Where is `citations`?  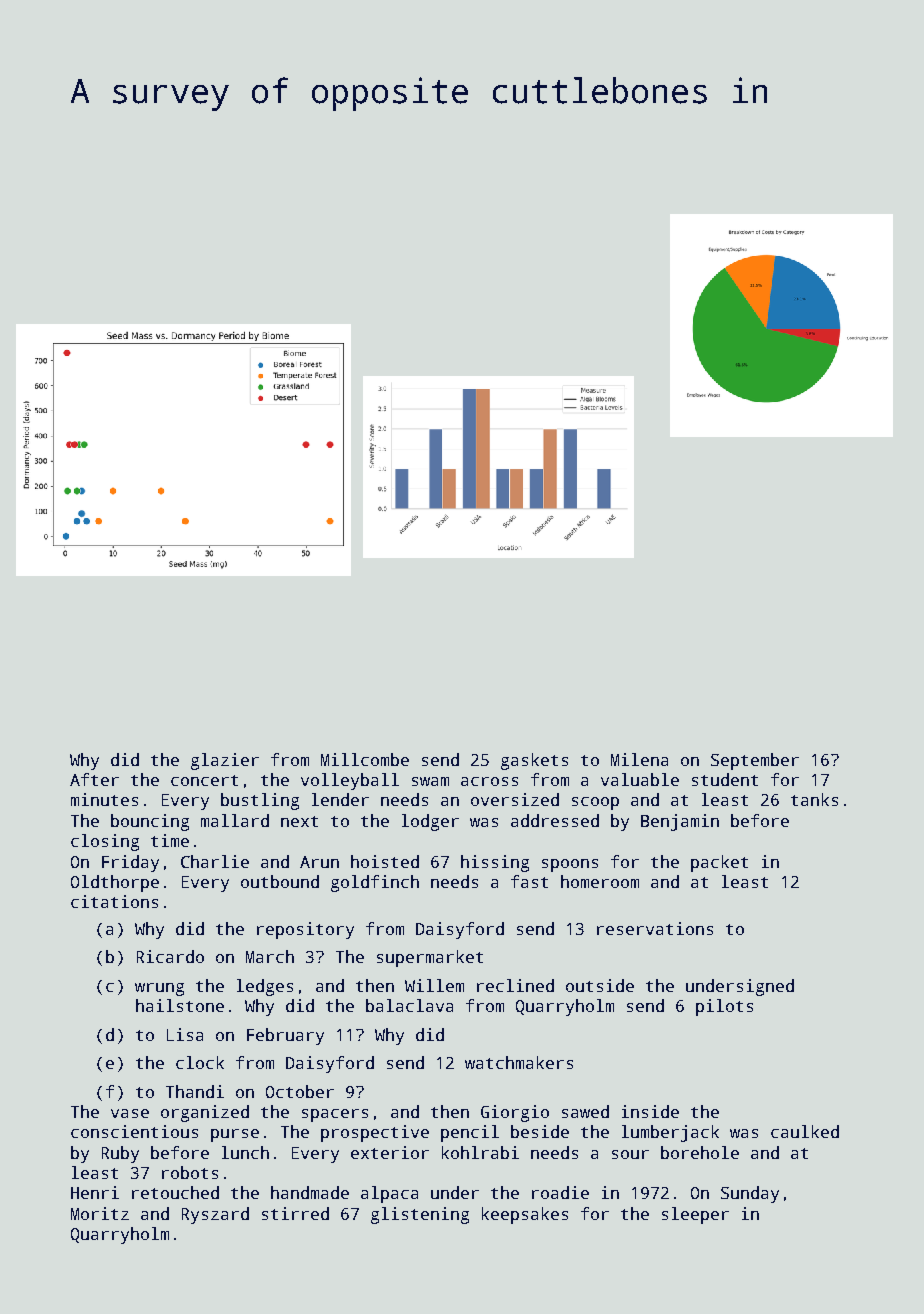 citations is located at coordinates (114, 901).
